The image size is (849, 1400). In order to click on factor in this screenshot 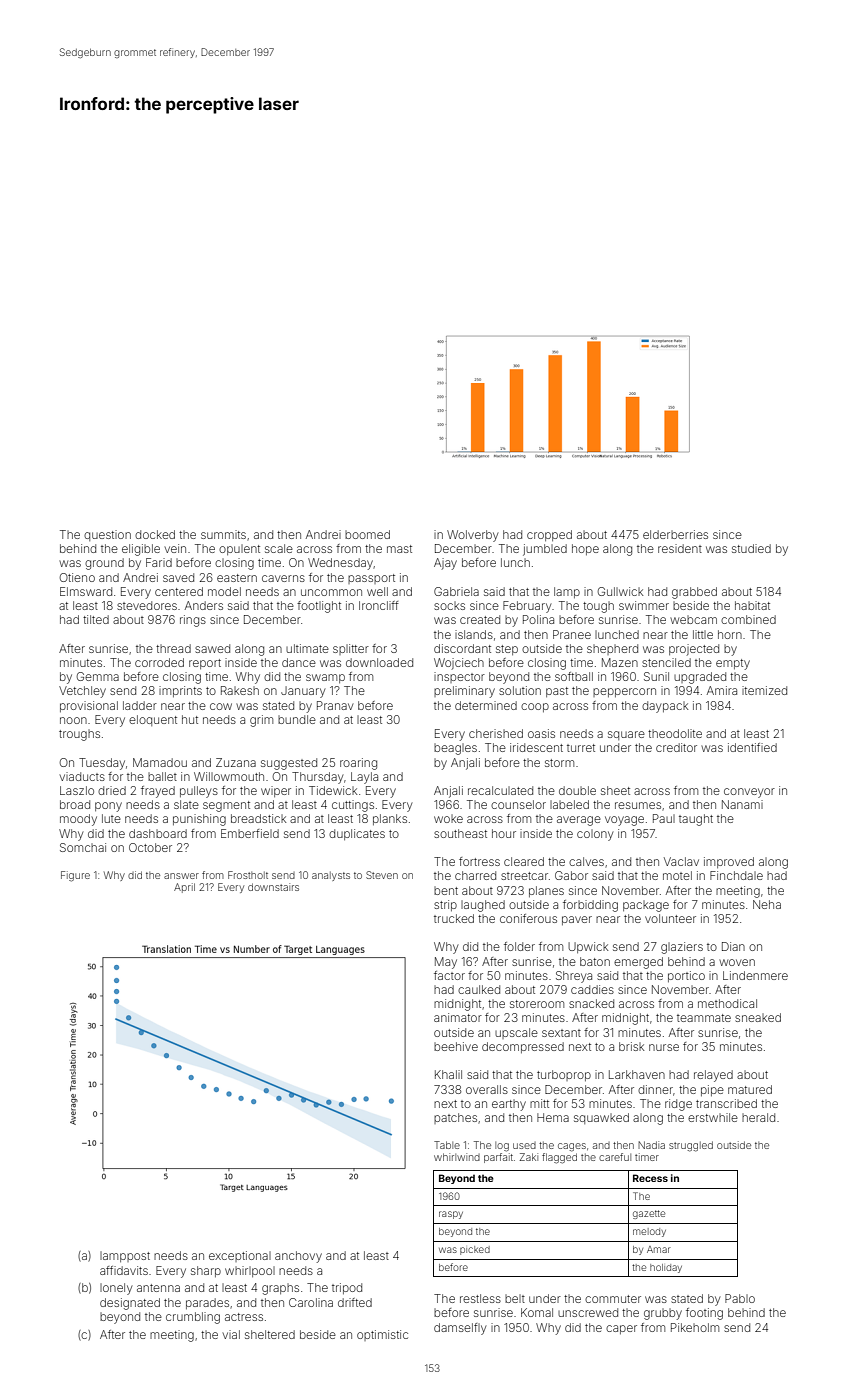, I will do `click(449, 975)`.
